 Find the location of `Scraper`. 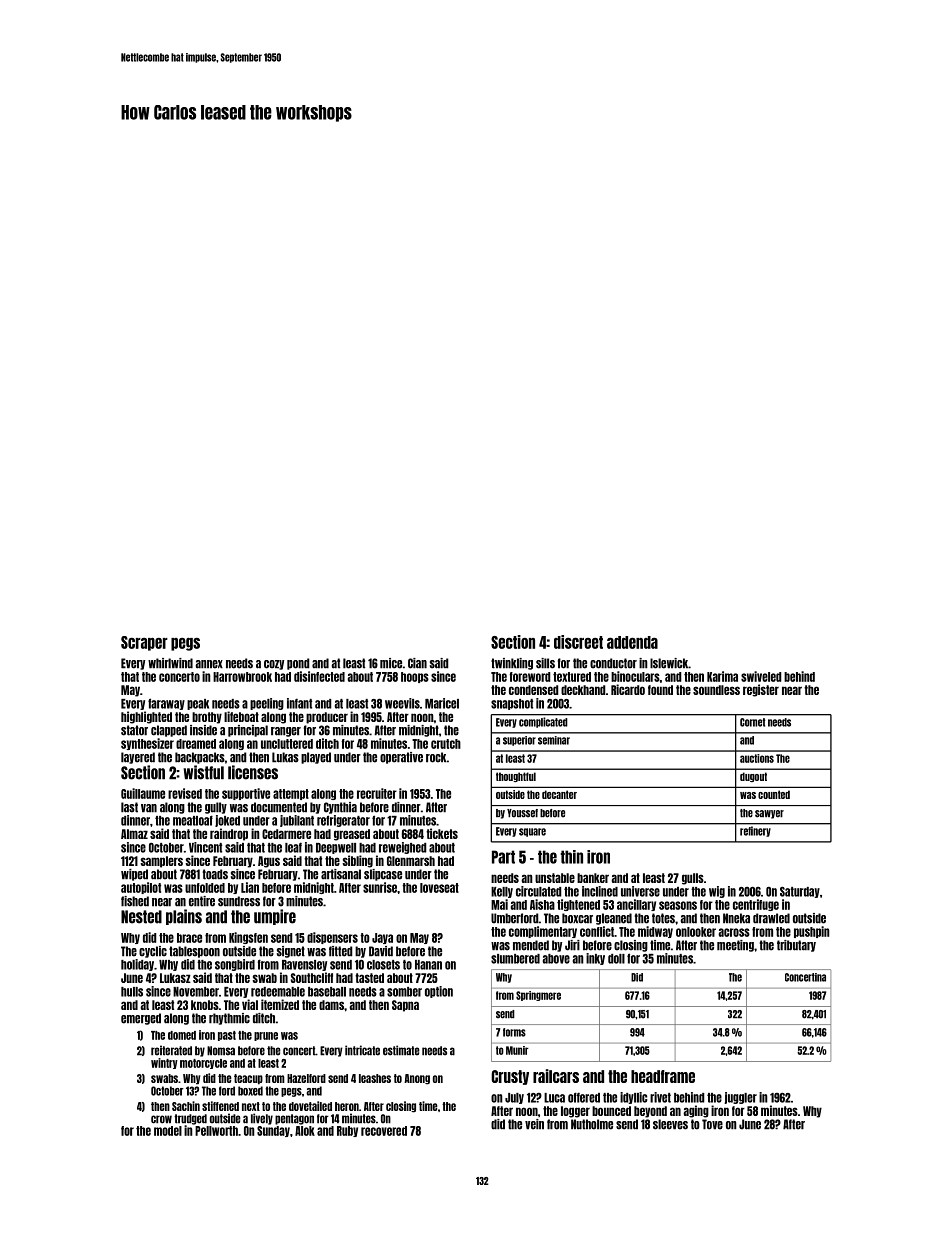

Scraper is located at coordinates (144, 643).
